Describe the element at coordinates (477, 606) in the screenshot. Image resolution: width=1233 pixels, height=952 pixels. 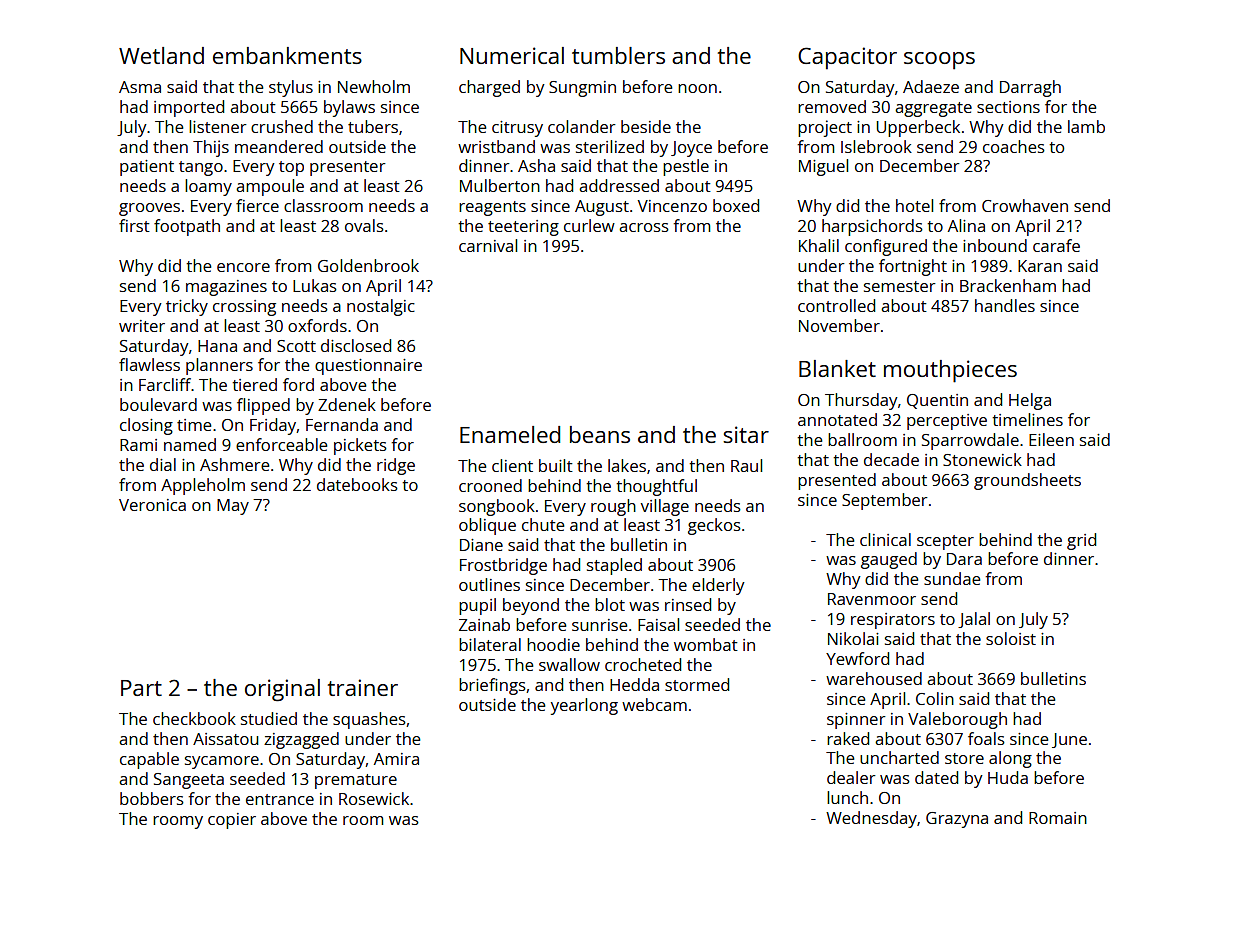
I see `pupil` at that location.
